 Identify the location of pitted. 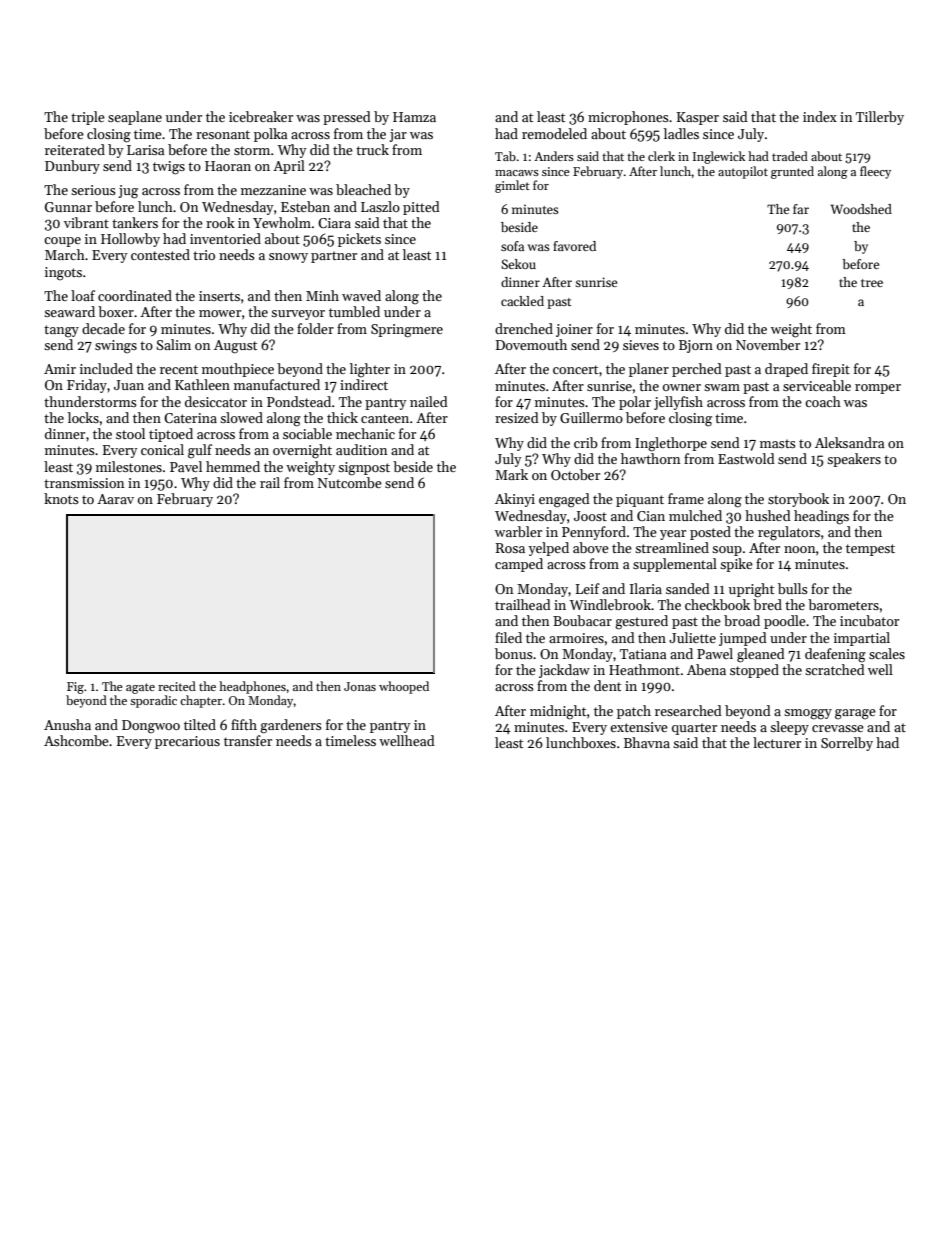
(421, 208).
